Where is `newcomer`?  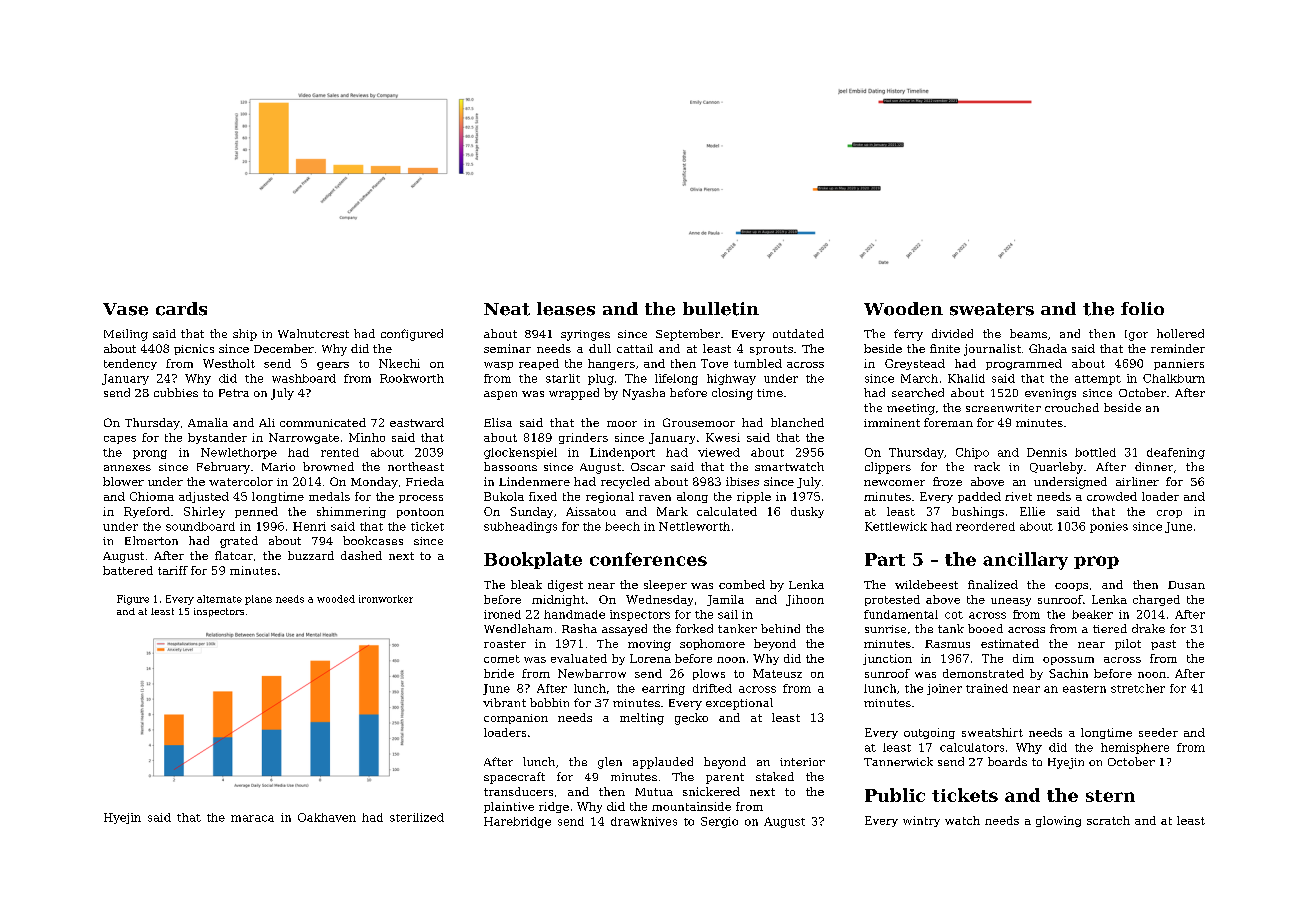 newcomer is located at coordinates (894, 483).
